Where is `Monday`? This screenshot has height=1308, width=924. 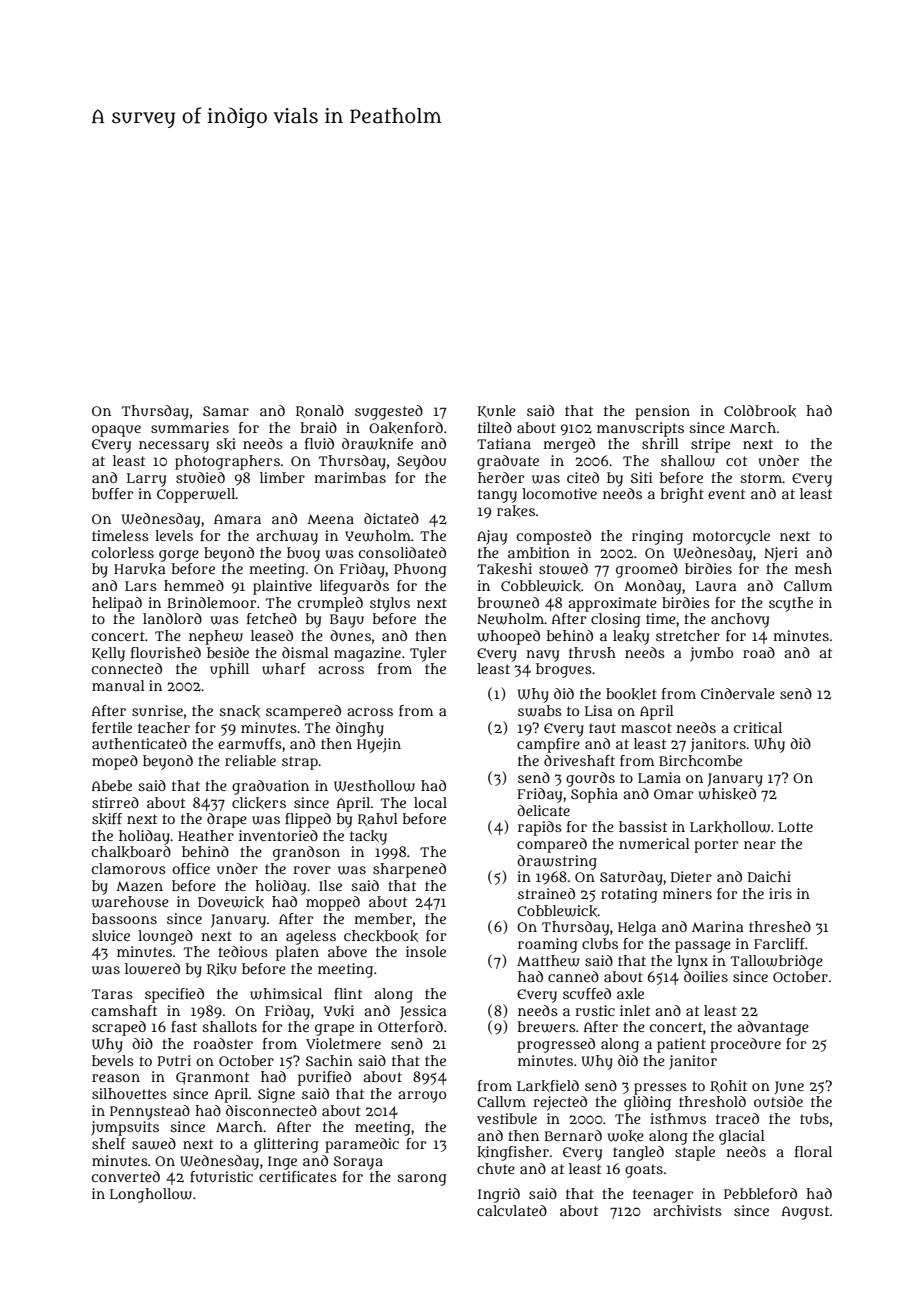
Monday is located at coordinates (652, 587).
